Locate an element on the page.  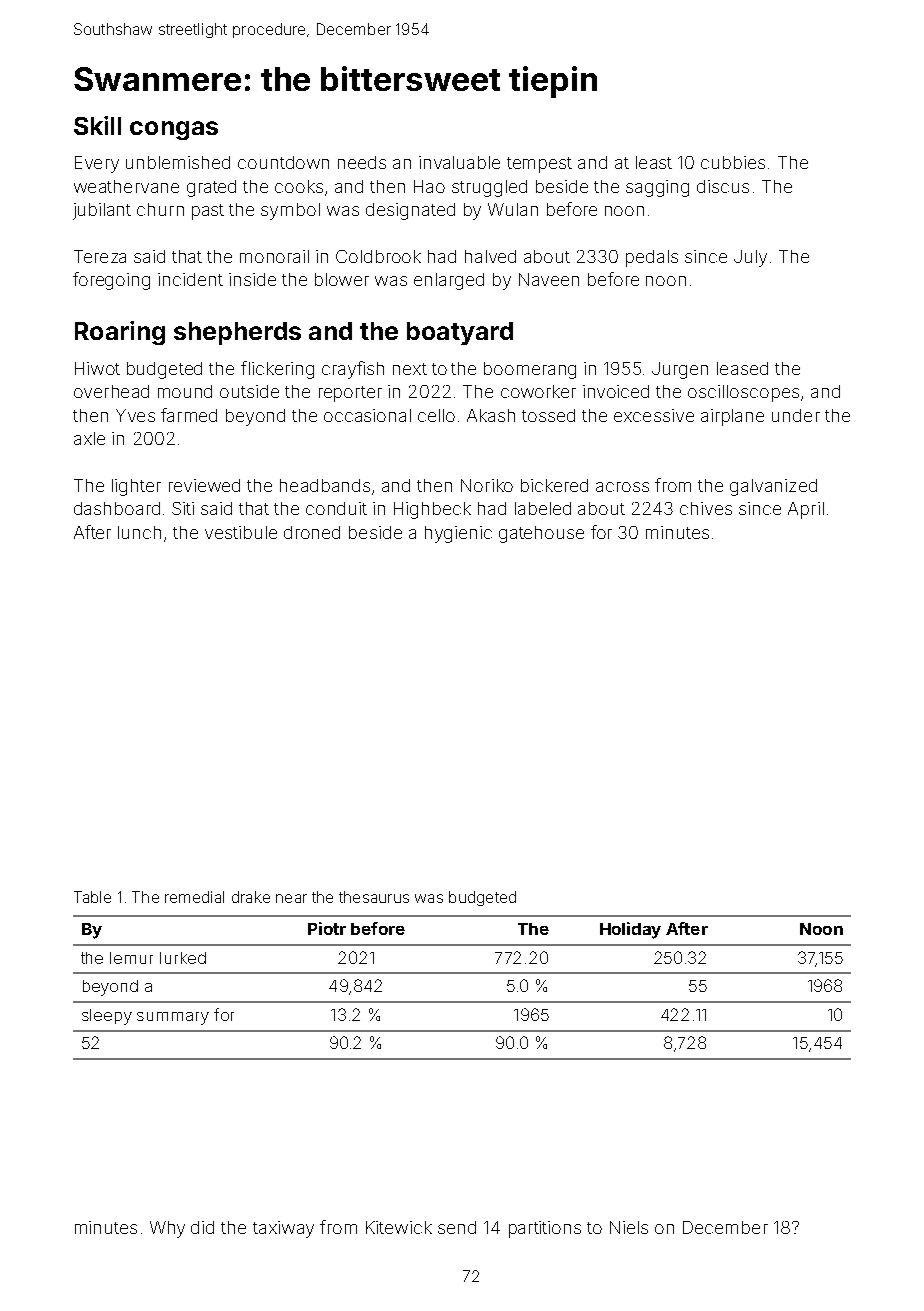
Kitewick is located at coordinates (399, 1227).
